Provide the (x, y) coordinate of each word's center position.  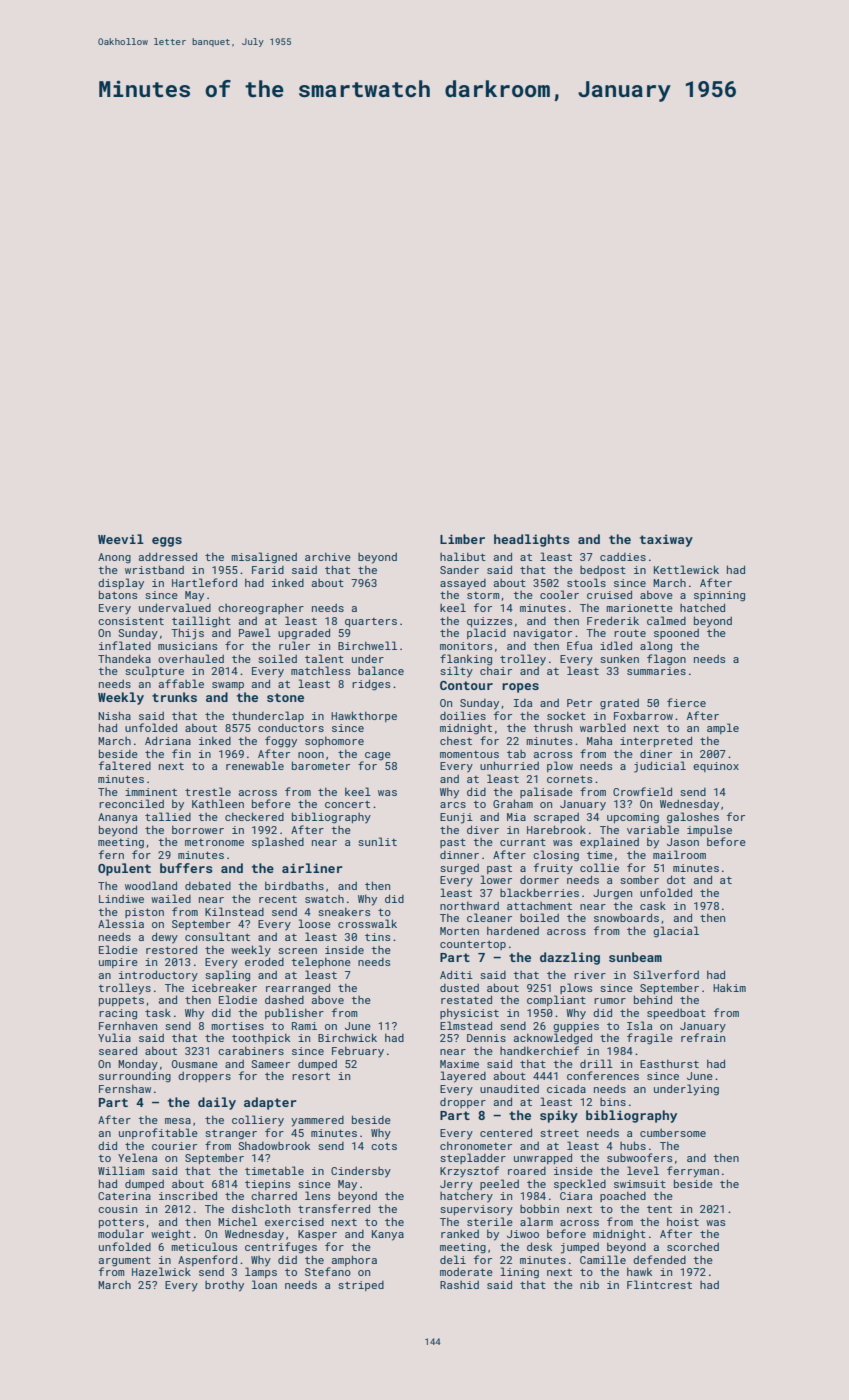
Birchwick (347, 1037)
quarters (371, 622)
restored (171, 949)
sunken (619, 659)
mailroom (679, 854)
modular (121, 1233)
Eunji (456, 818)
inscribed (188, 1195)
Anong (114, 558)
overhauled (191, 658)
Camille (603, 1259)
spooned (676, 634)
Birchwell (367, 645)
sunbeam (635, 957)
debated (208, 885)
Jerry (456, 1185)
